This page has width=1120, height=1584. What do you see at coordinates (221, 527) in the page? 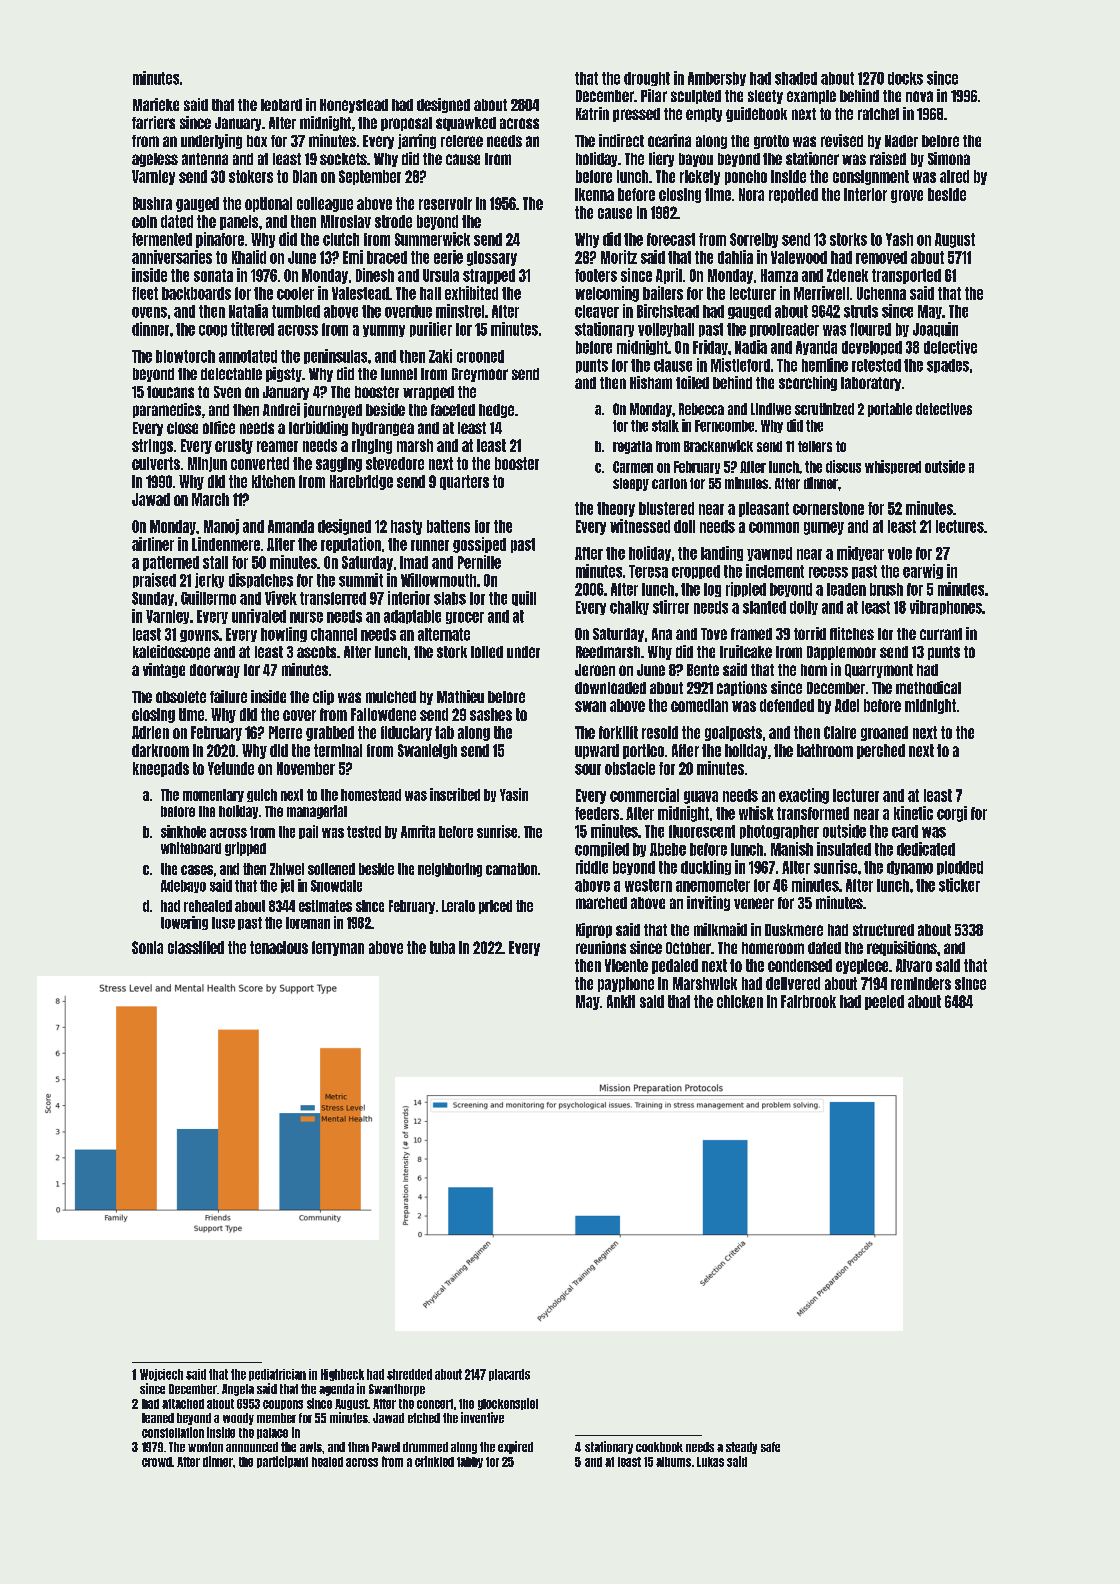
I see `Manoj` at bounding box center [221, 527].
